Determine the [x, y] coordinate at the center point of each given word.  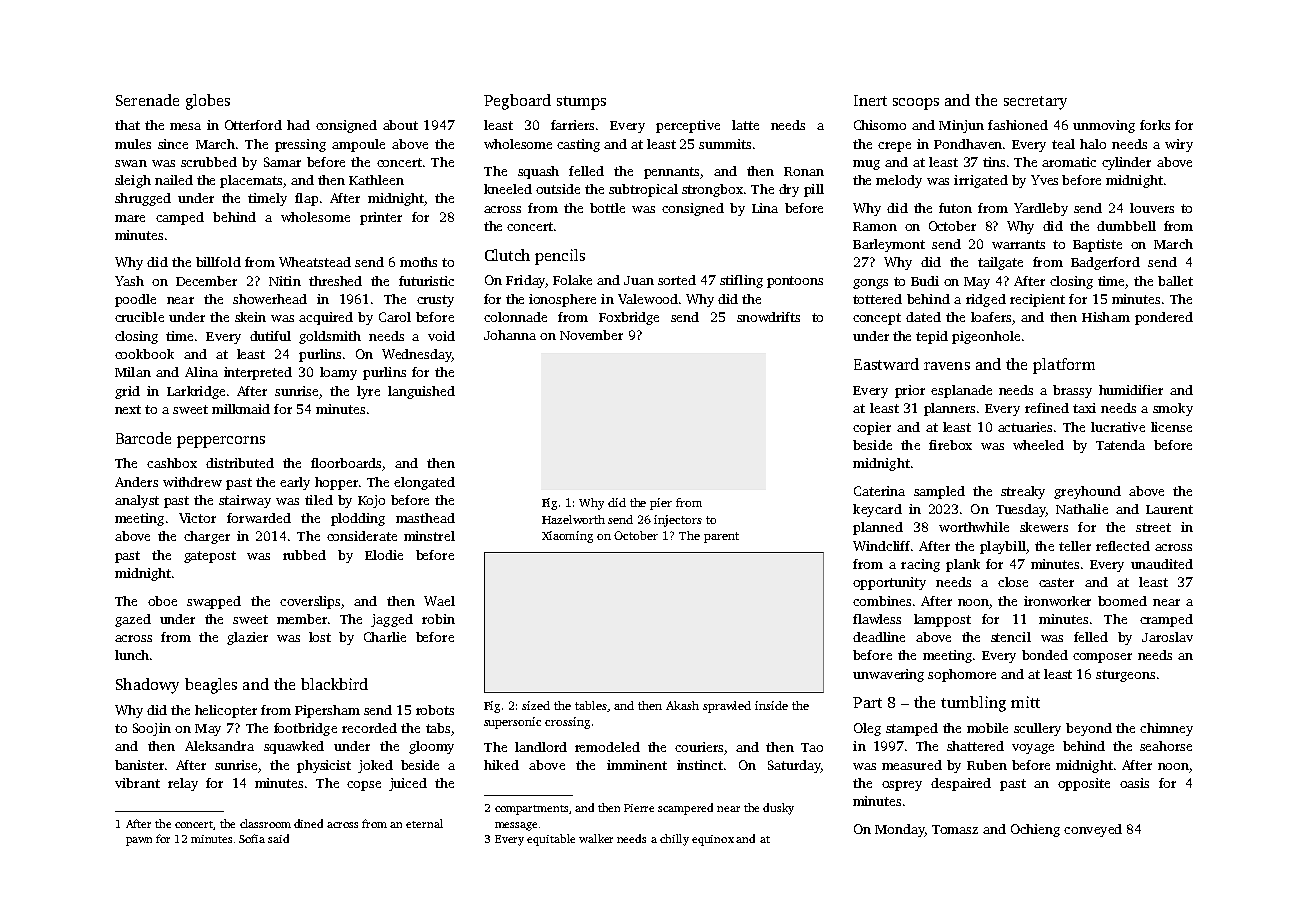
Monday [900, 830]
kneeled [508, 189]
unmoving [1104, 126]
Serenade [147, 100]
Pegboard [517, 102]
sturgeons [1125, 676]
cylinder [1126, 163]
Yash [129, 281]
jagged [392, 620]
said [278, 838]
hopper [336, 483]
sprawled [727, 707]
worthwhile [974, 527]
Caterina [879, 491]
